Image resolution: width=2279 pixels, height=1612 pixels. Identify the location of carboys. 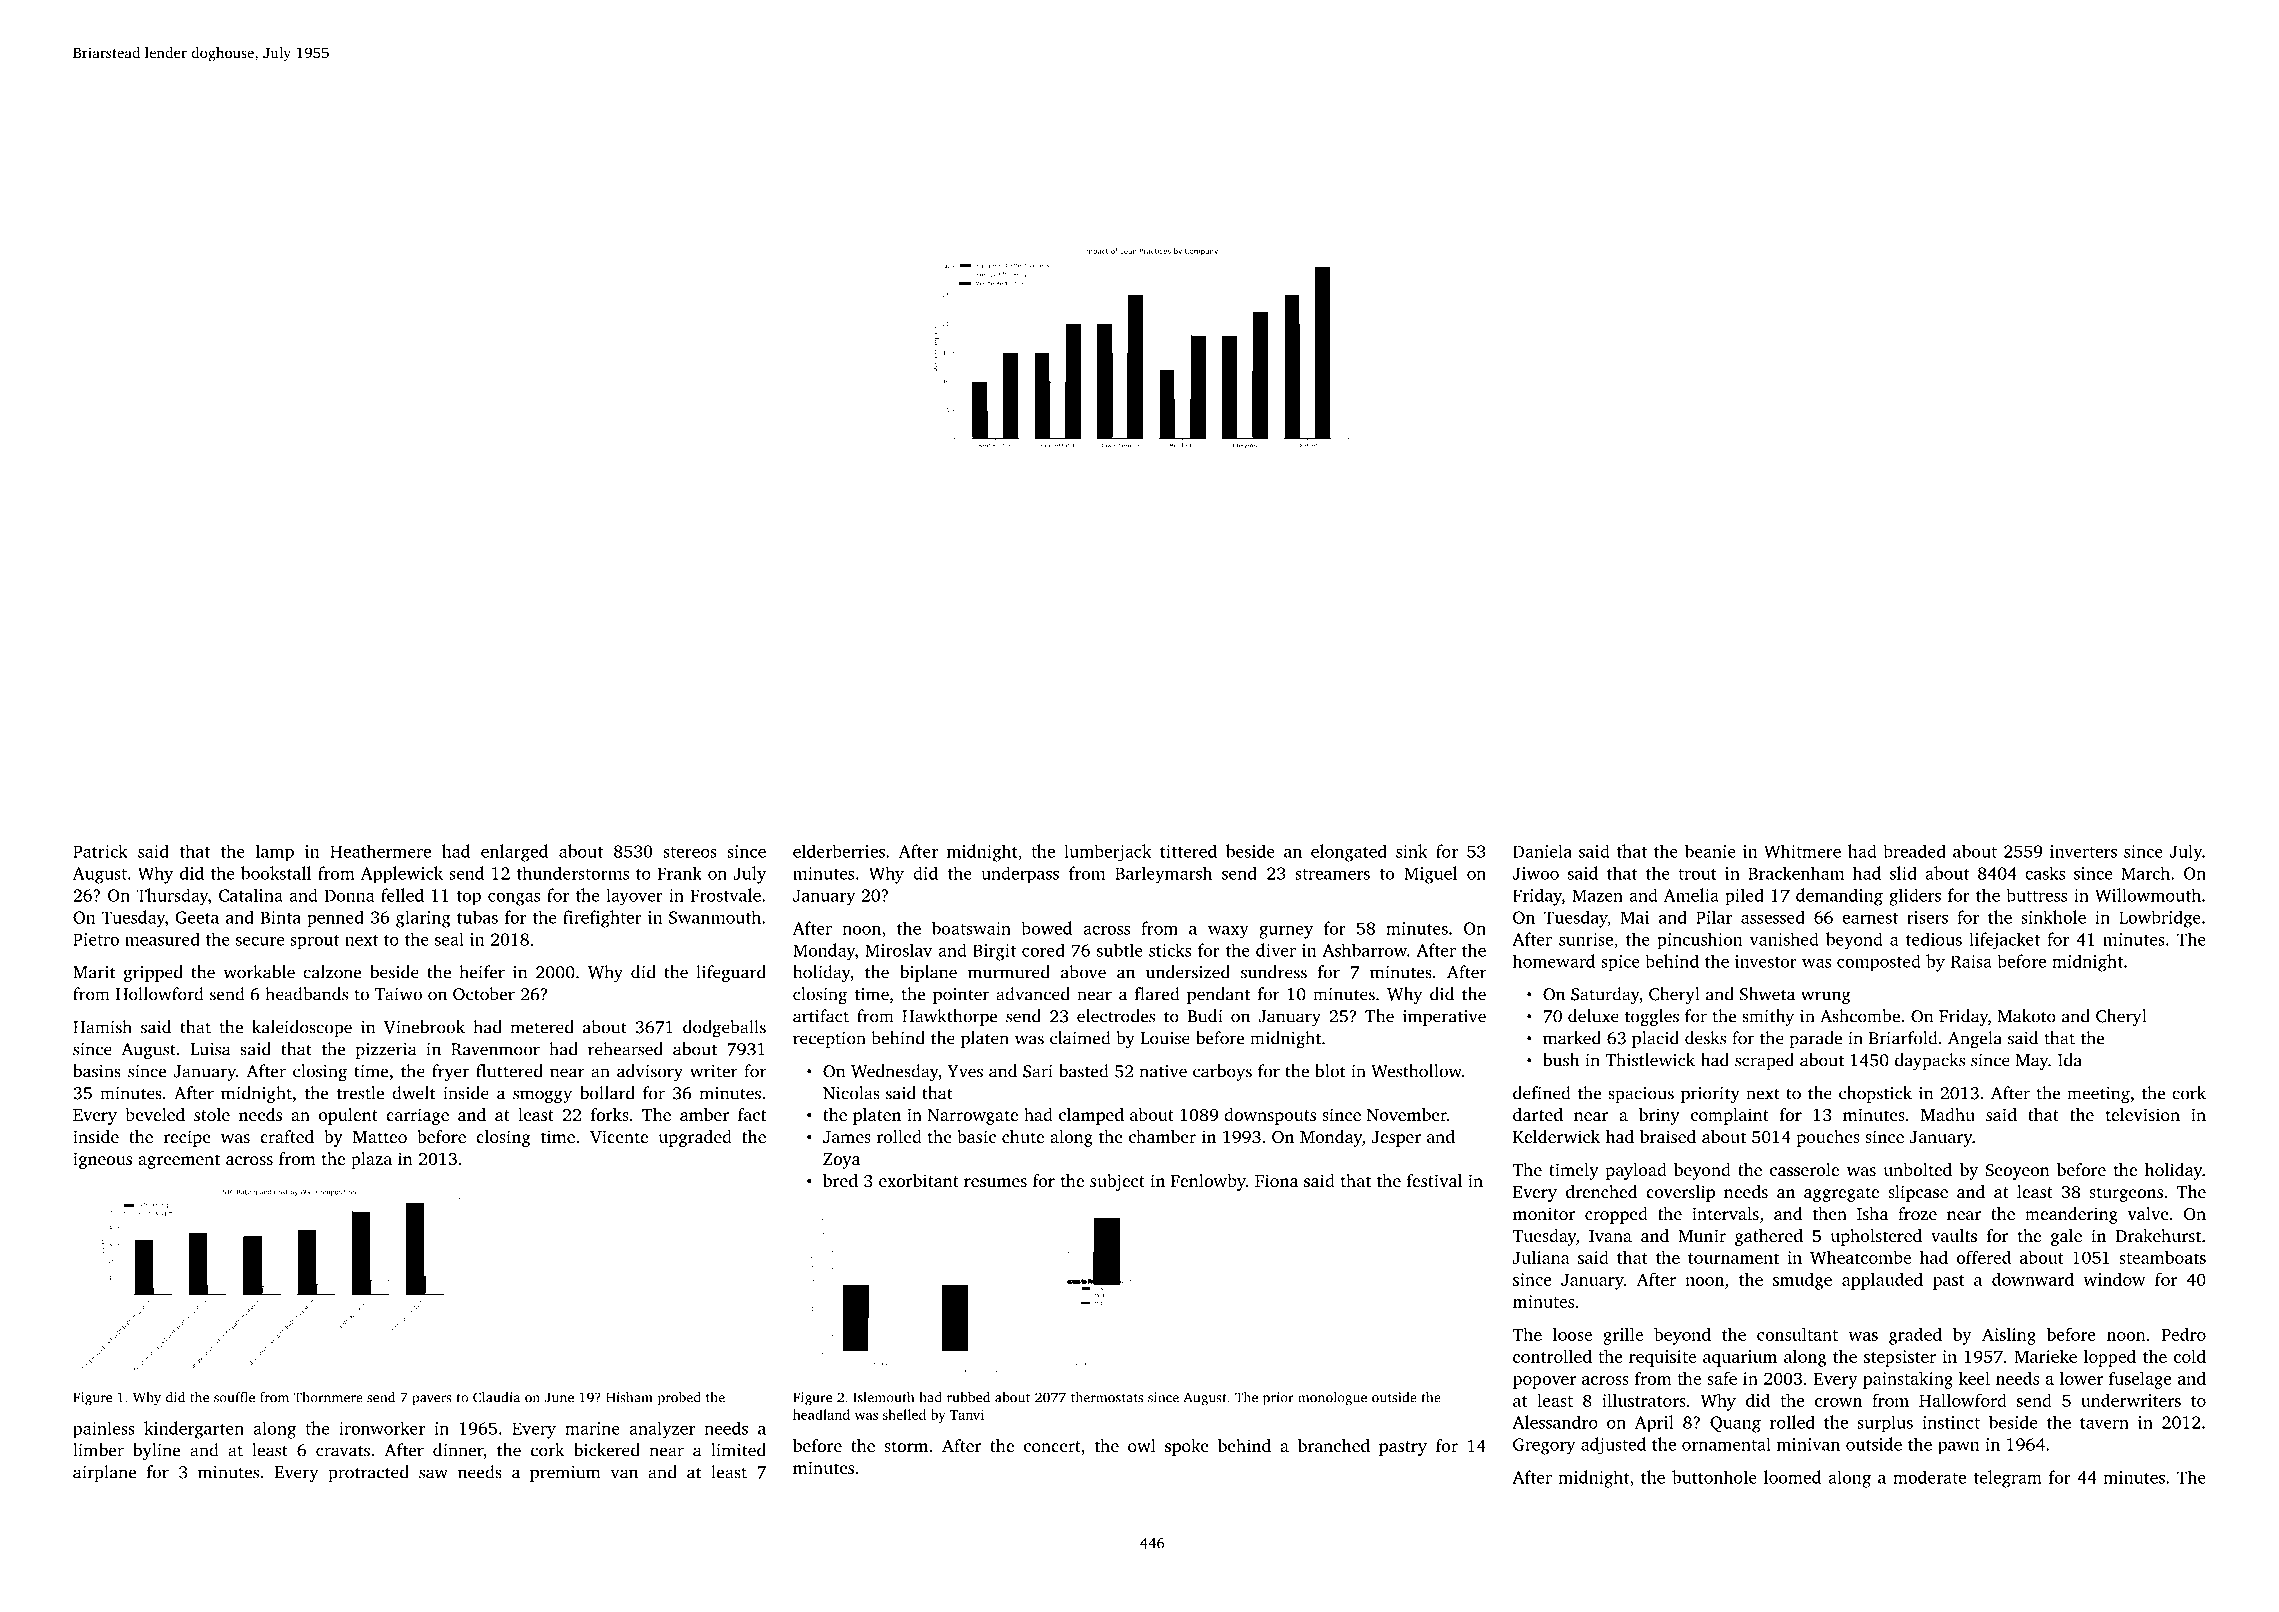
(1222, 1073).
